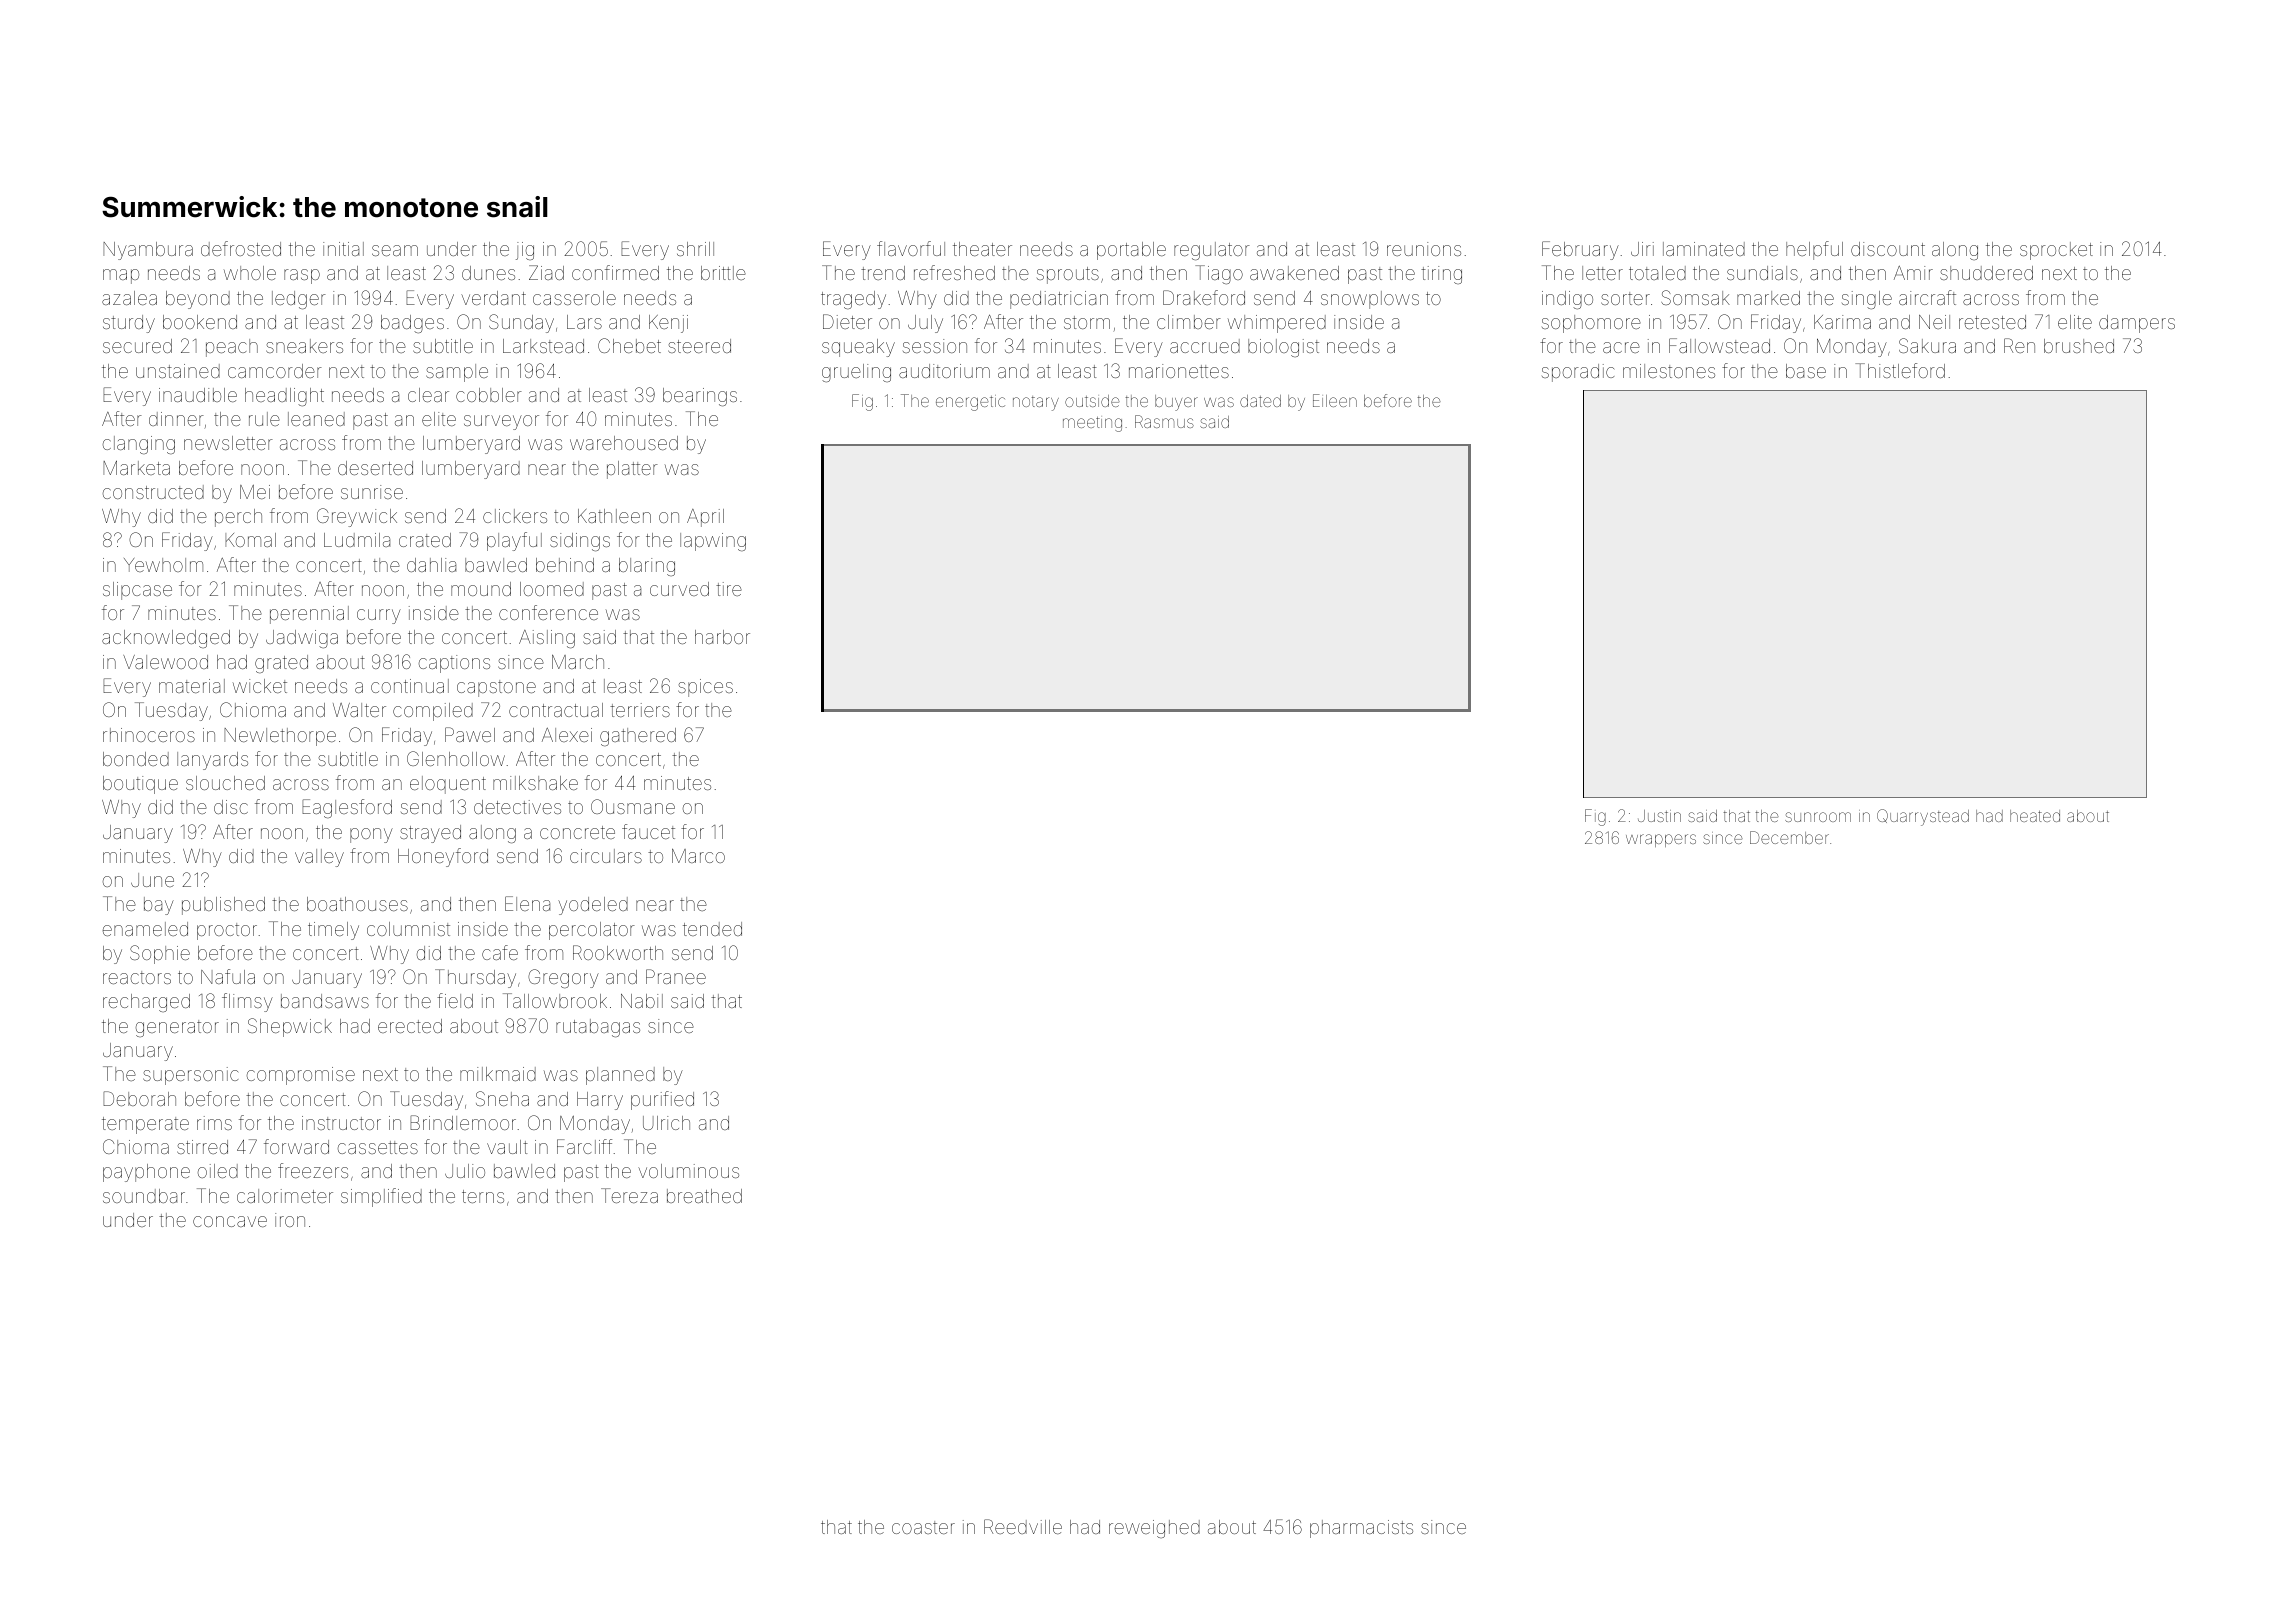  What do you see at coordinates (1659, 816) in the screenshot?
I see `Justin` at bounding box center [1659, 816].
